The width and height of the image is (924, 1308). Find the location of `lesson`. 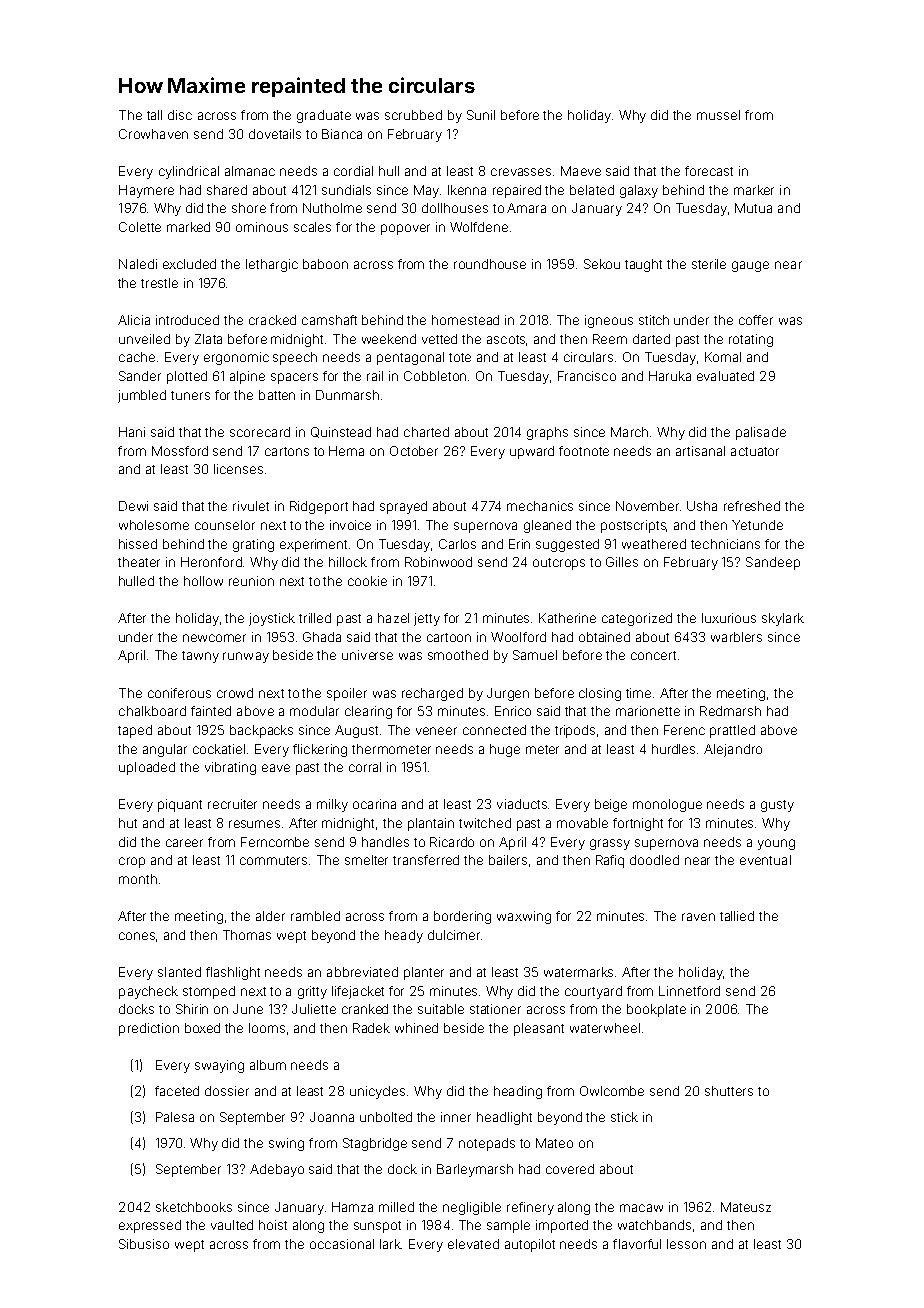

lesson is located at coordinates (686, 1244).
